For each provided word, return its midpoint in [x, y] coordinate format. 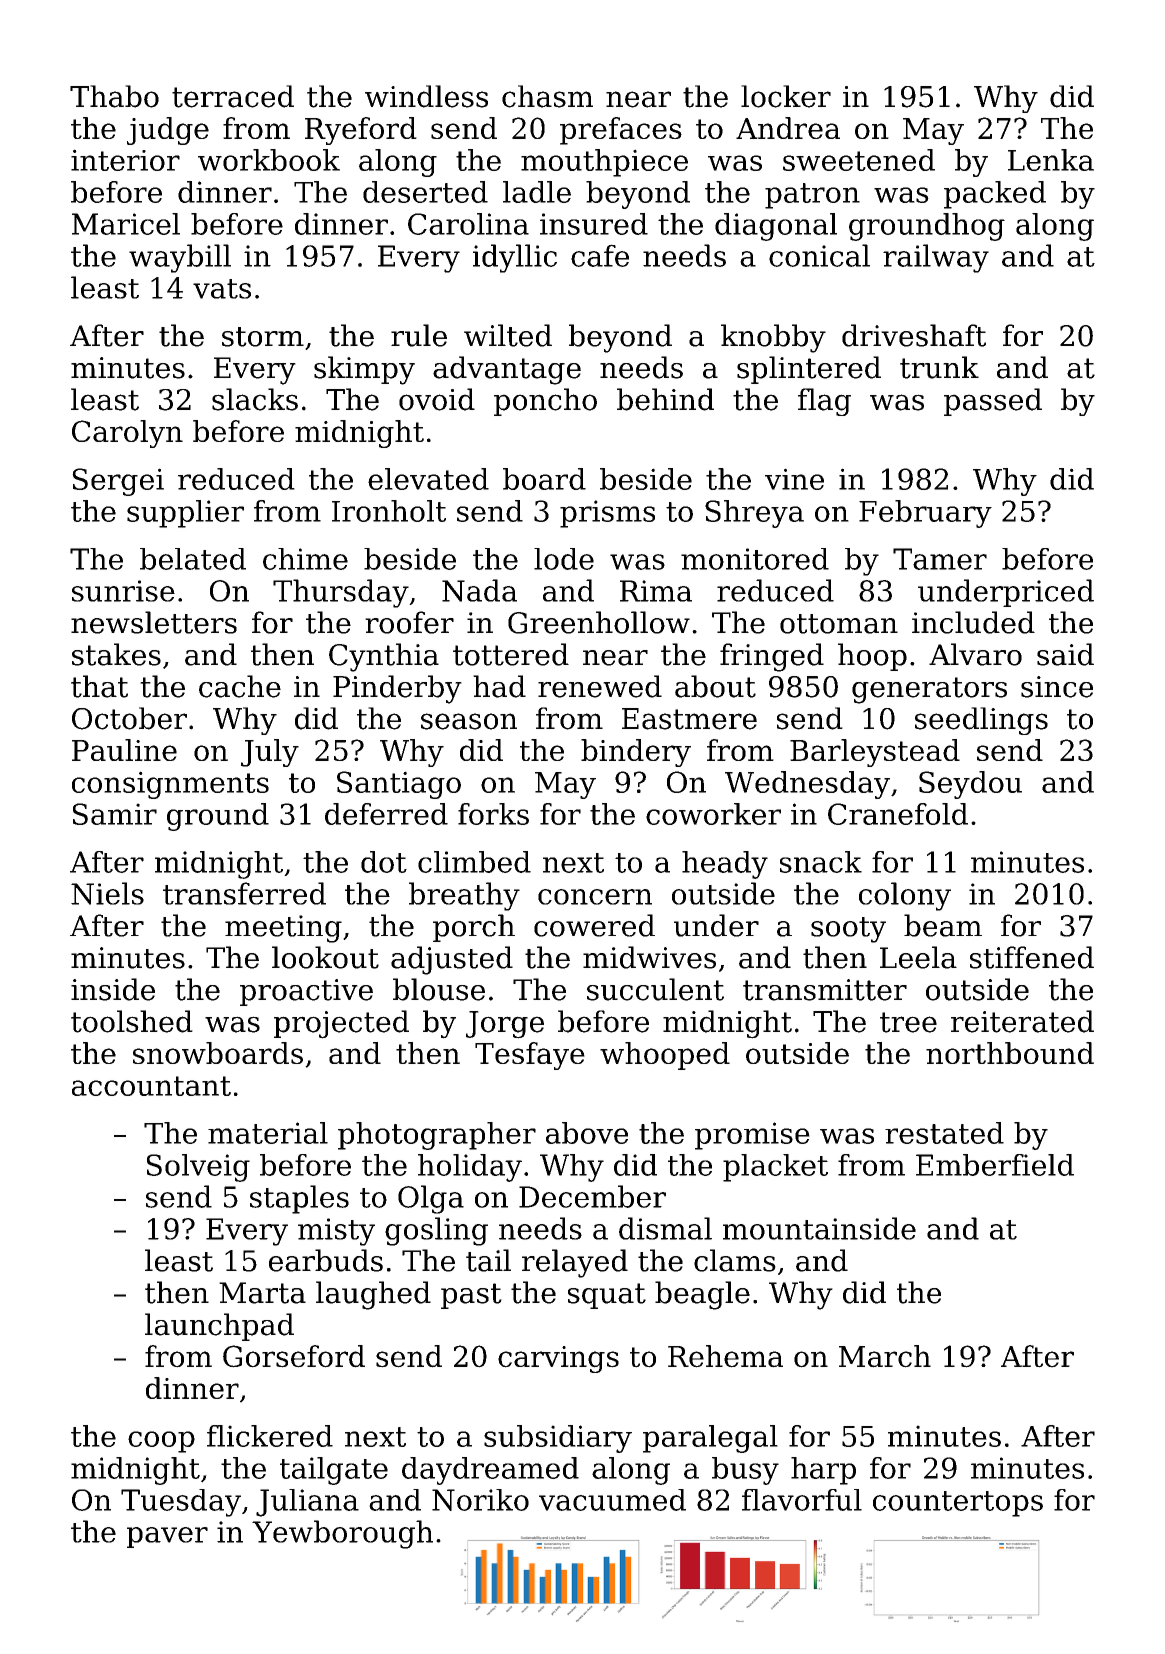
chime [305, 559]
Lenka [1051, 160]
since [1057, 687]
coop [161, 1442]
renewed [600, 686]
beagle [702, 1295]
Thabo [114, 96]
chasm [547, 96]
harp [823, 1471]
